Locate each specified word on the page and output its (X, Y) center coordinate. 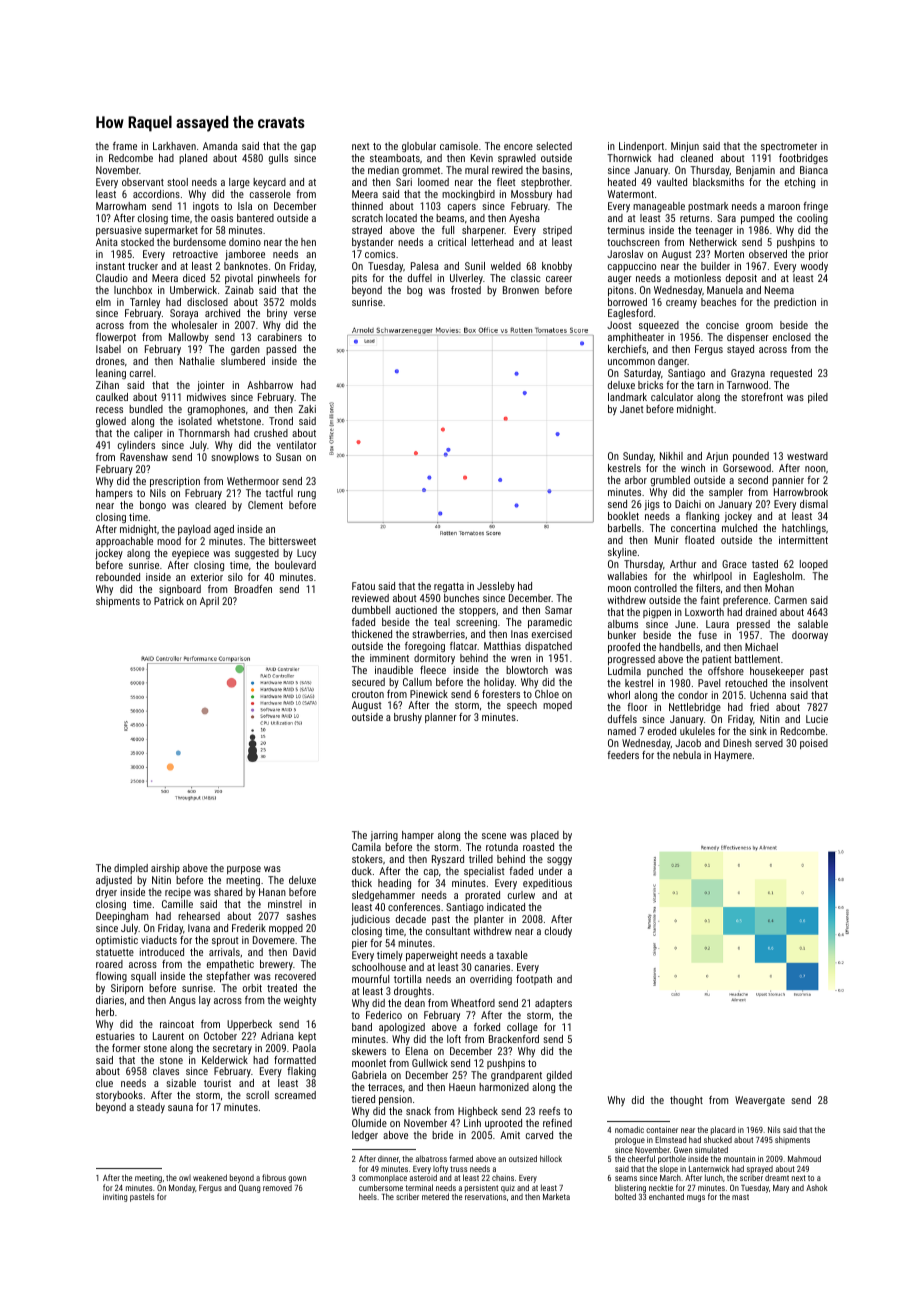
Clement (265, 505)
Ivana (199, 928)
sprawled (517, 159)
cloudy (558, 932)
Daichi (688, 504)
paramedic (550, 623)
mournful (370, 979)
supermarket (171, 231)
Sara (726, 218)
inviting (115, 1198)
